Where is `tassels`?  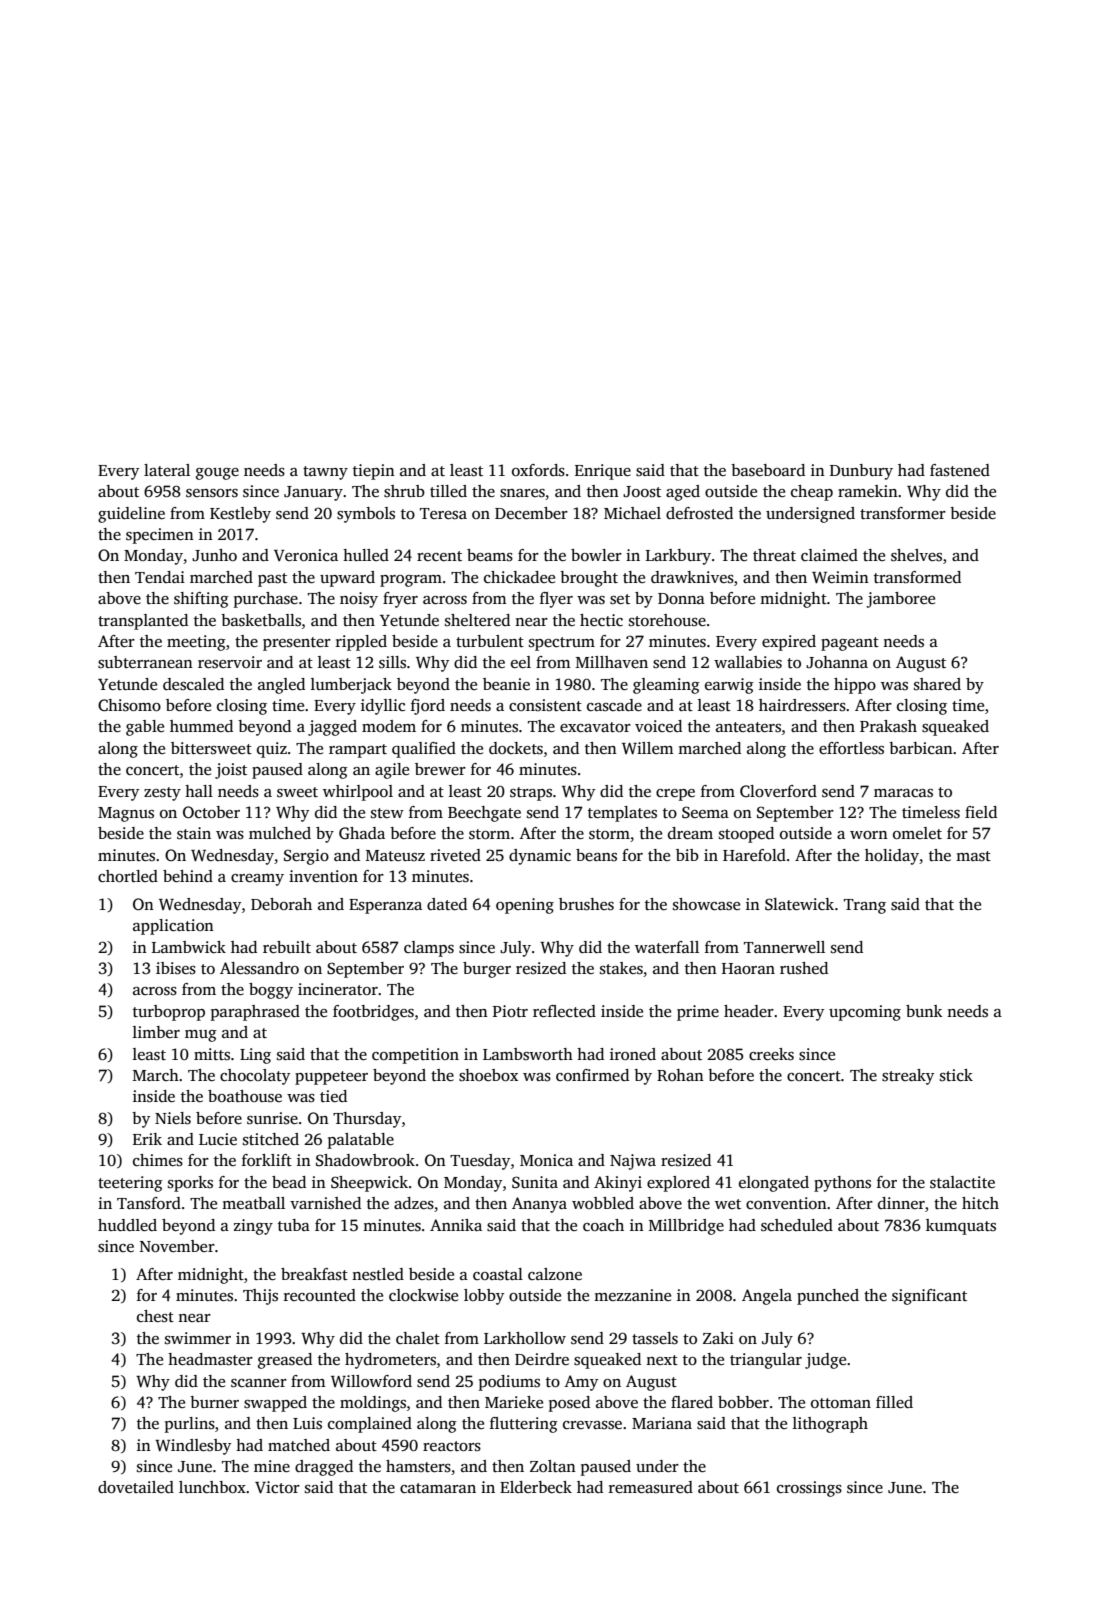
tassels is located at coordinates (655, 1338).
